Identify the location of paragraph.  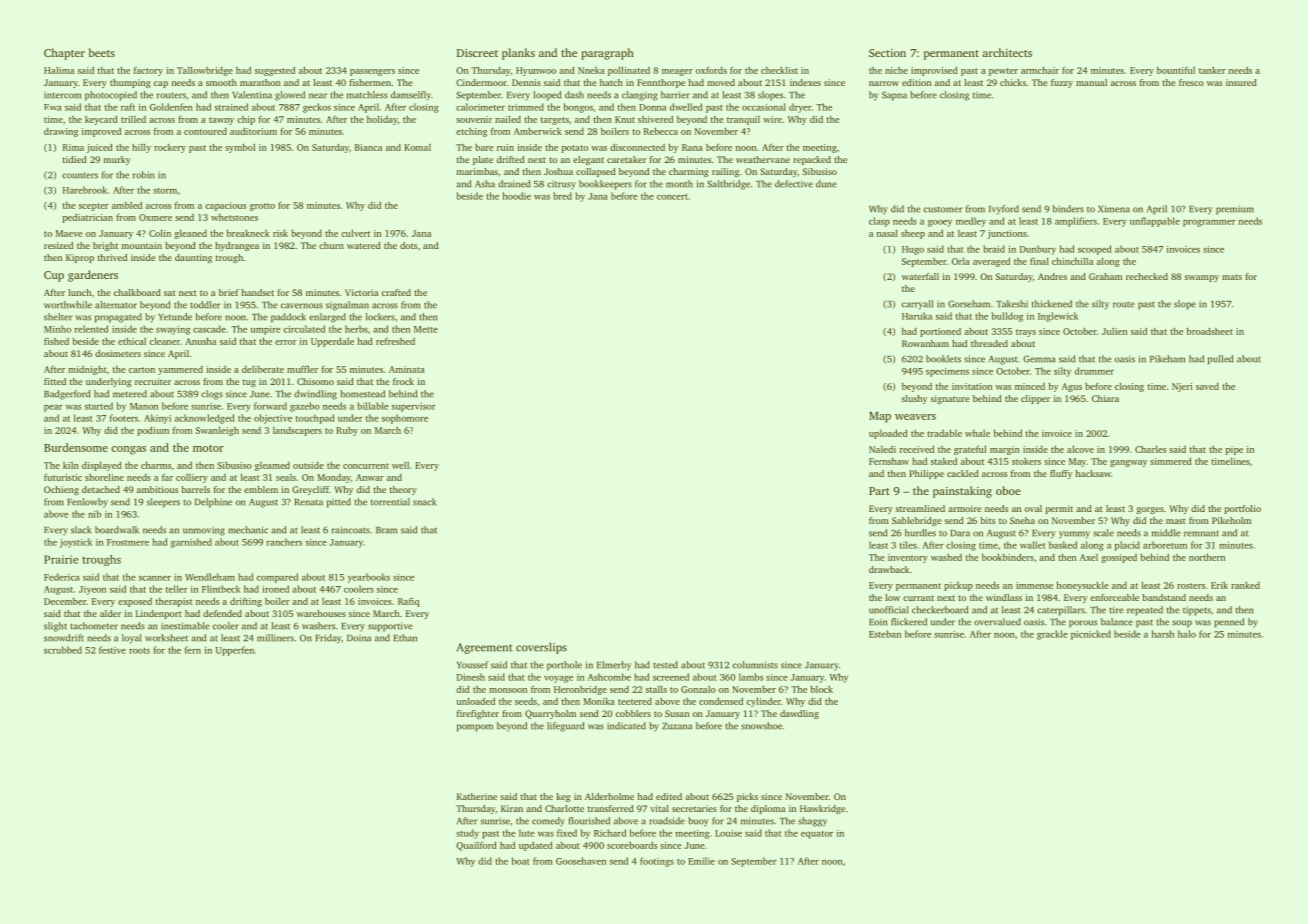
(607, 54).
